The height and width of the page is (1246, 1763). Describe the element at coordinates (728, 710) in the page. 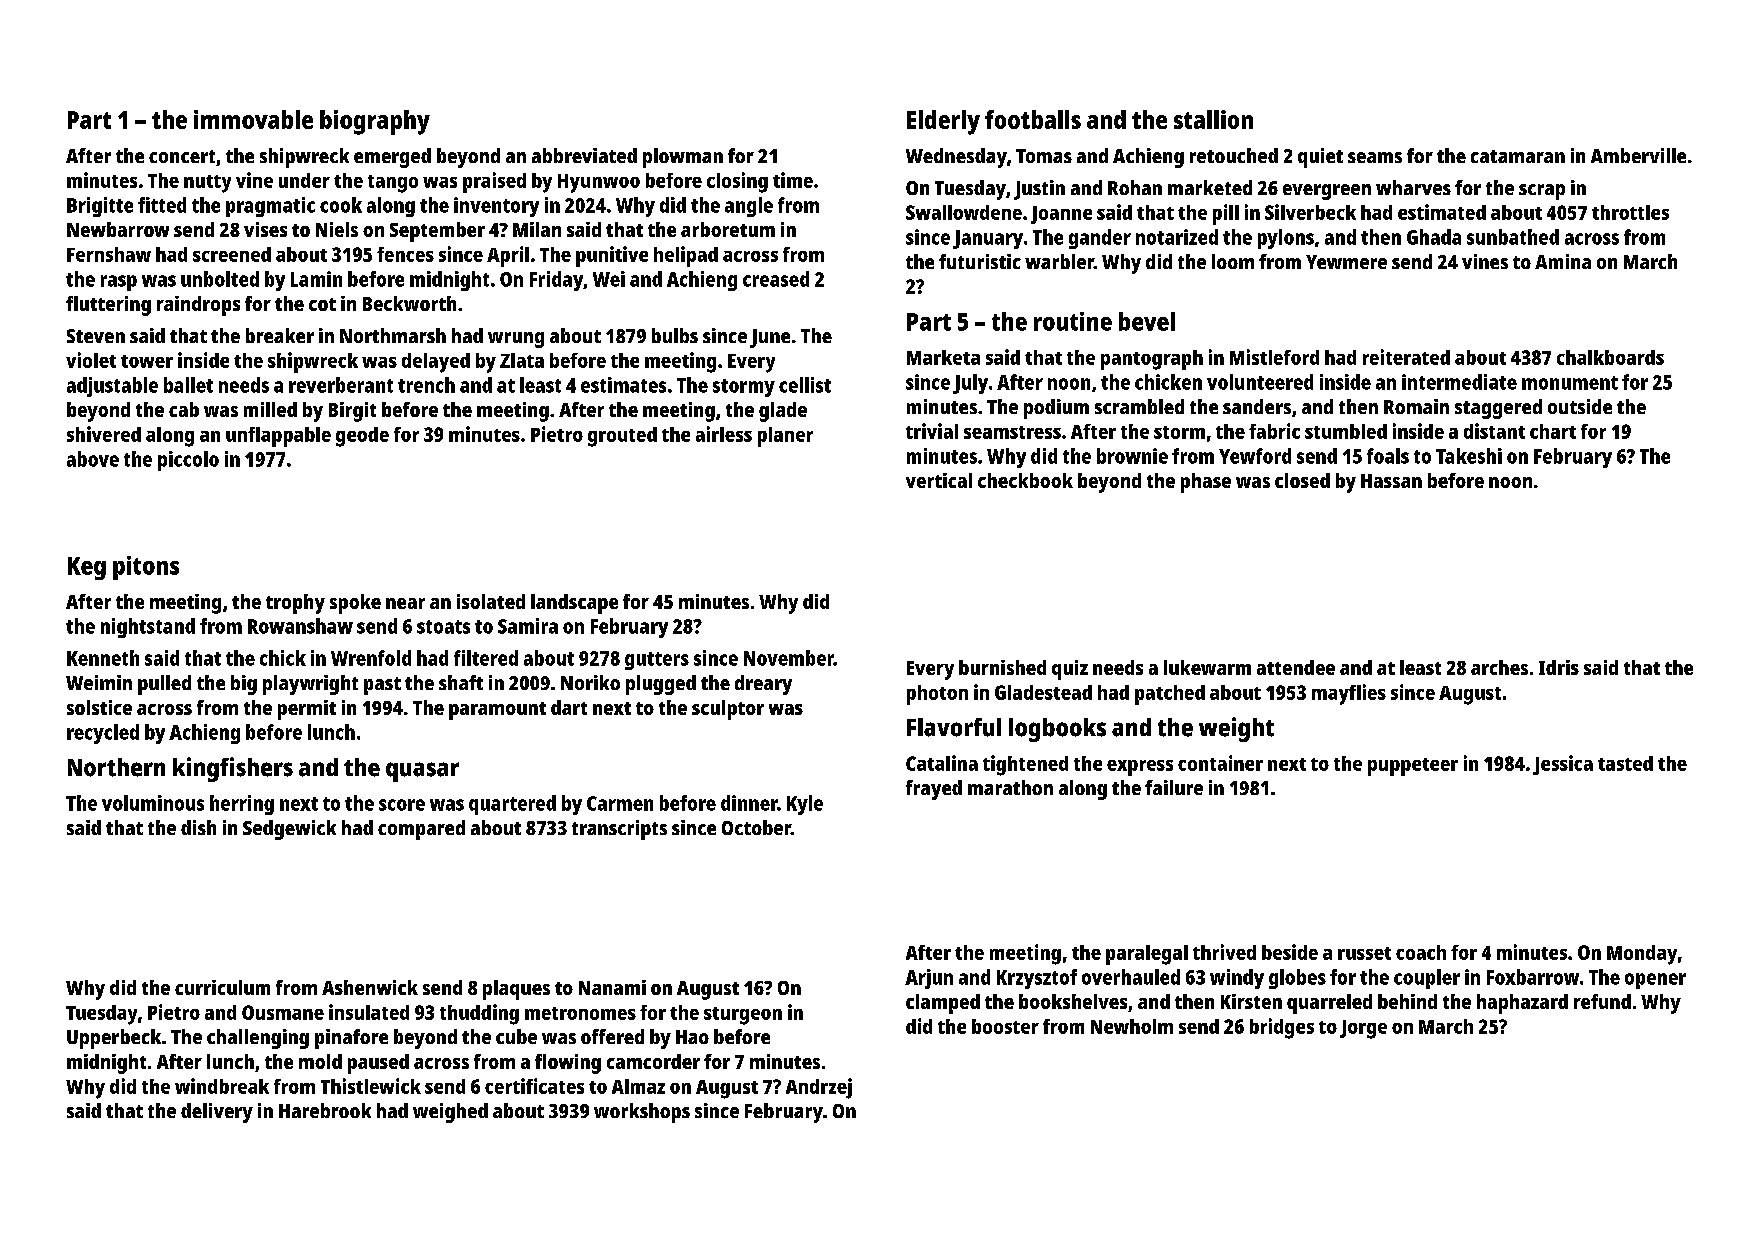

I see `sculptor` at that location.
